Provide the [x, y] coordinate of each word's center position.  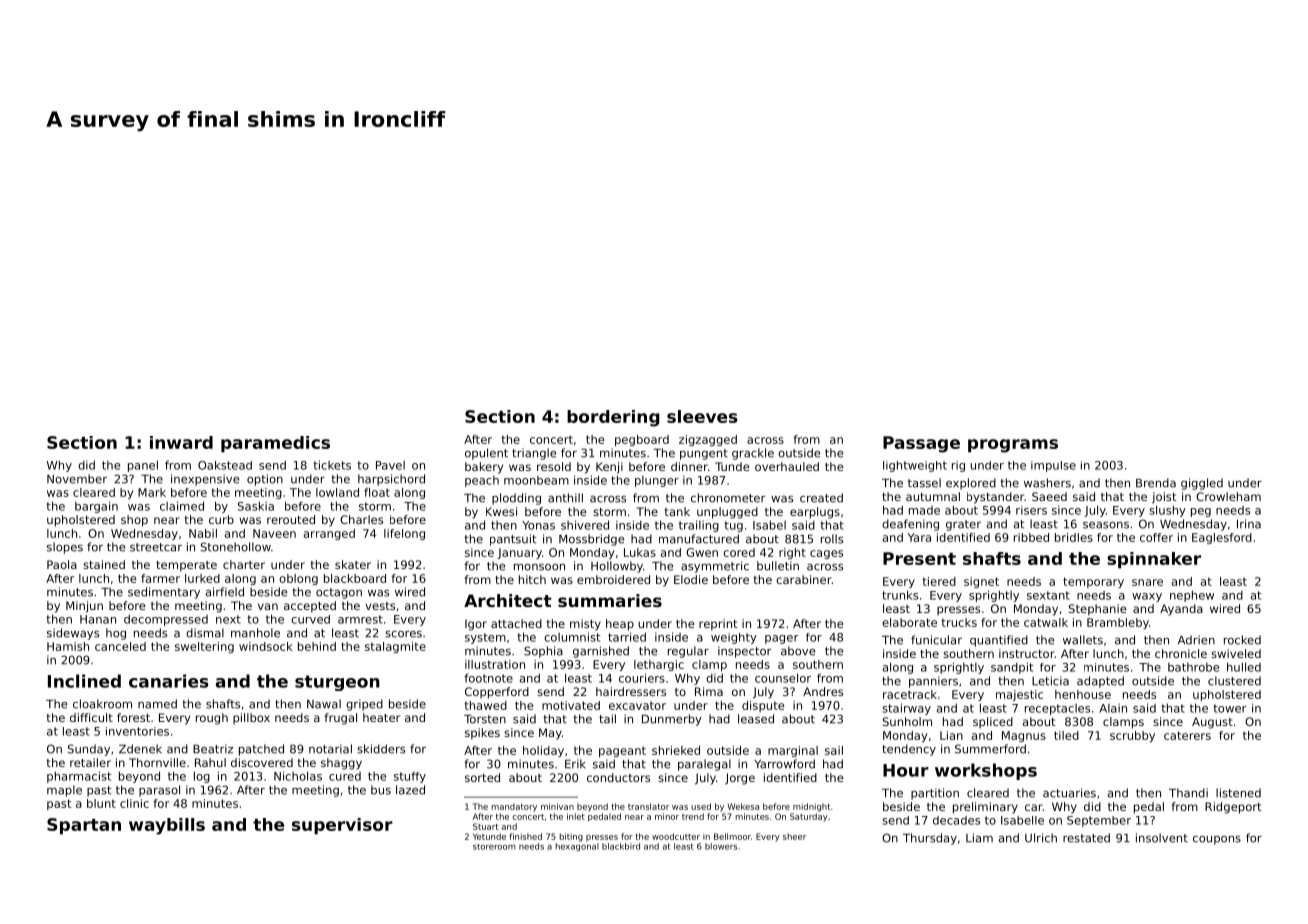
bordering [613, 418]
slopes [65, 548]
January [519, 553]
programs [1013, 446]
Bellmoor [732, 836]
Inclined [84, 681]
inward [181, 442]
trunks [900, 595]
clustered [1234, 681]
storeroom [494, 847]
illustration [495, 664]
